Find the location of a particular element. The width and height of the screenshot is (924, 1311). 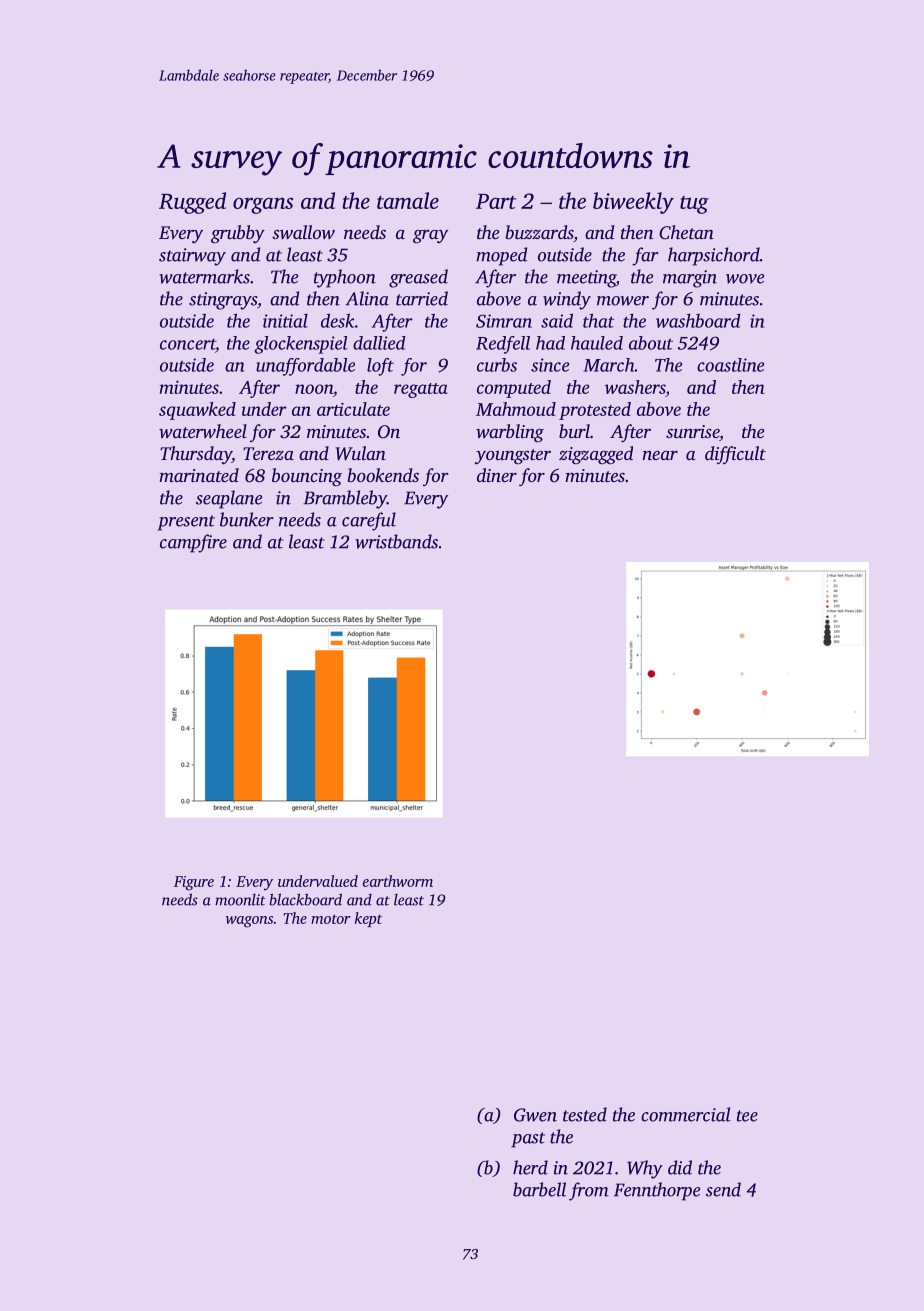

wristbands is located at coordinates (396, 541).
